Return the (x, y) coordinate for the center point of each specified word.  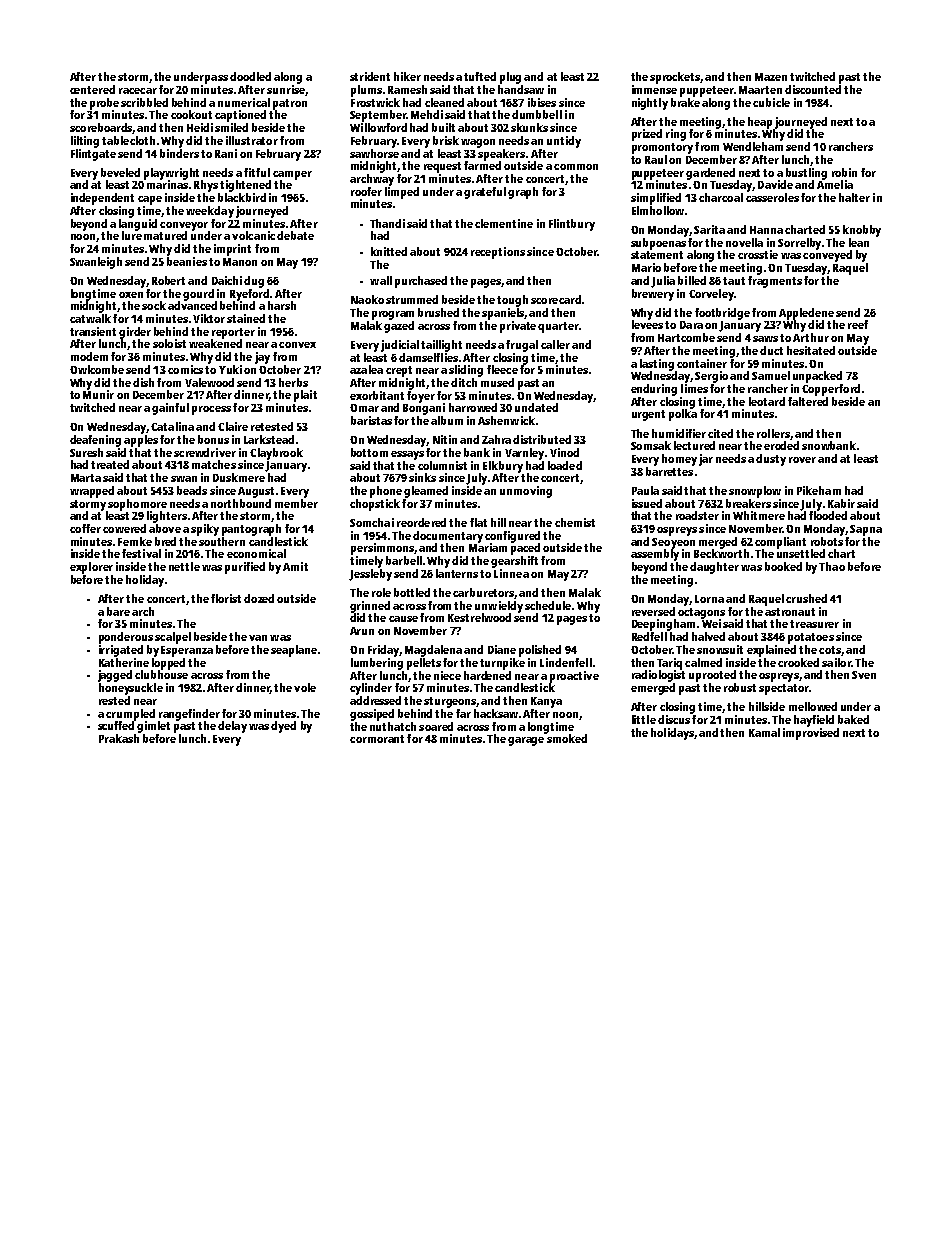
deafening (95, 441)
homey (679, 460)
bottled (412, 592)
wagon (478, 143)
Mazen (771, 77)
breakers (748, 503)
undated (536, 407)
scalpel (173, 638)
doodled (250, 76)
